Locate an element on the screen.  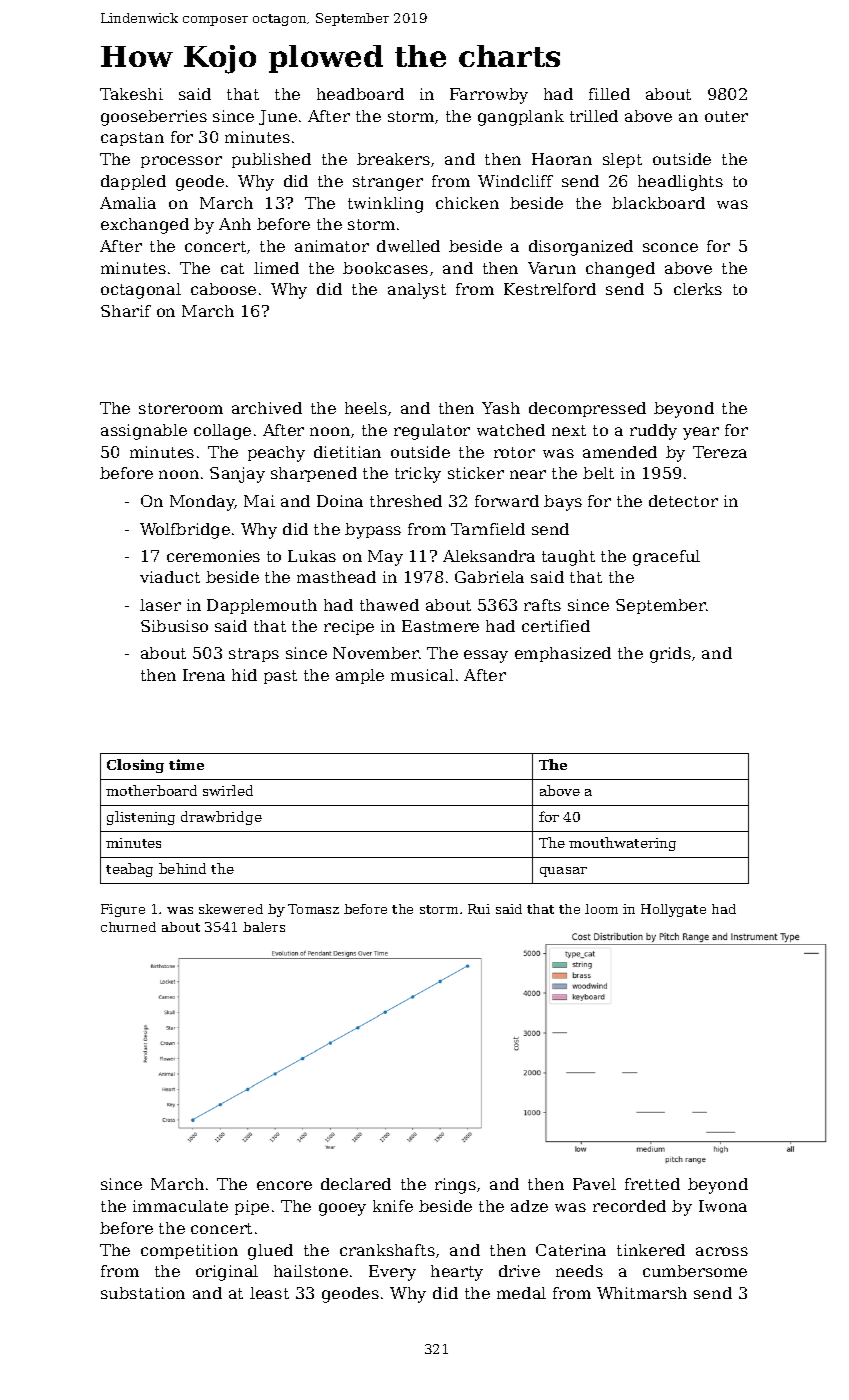
Tereza is located at coordinates (720, 452).
